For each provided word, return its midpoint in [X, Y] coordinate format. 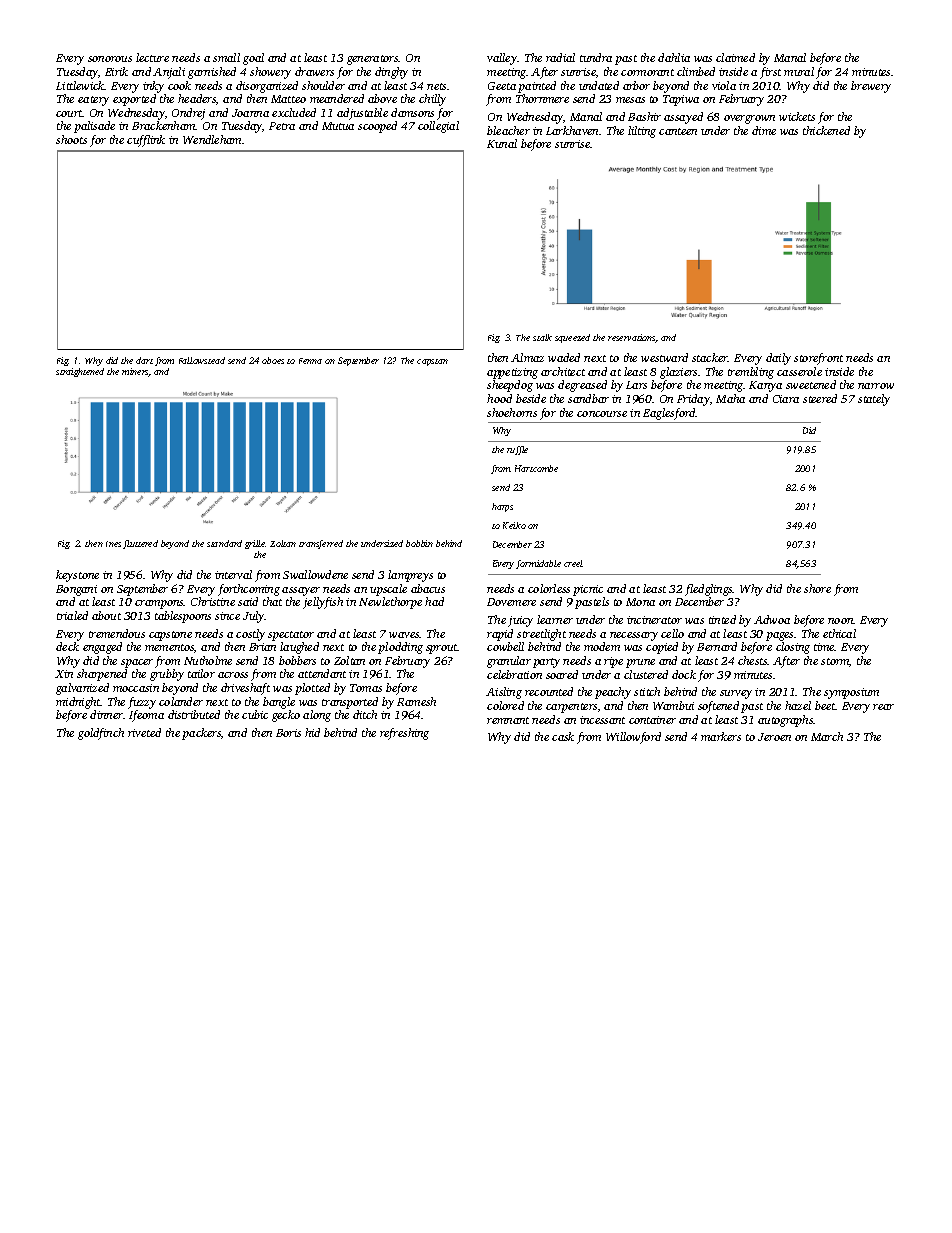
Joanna [250, 113]
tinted [722, 619]
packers [201, 734]
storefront [818, 359]
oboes [273, 360]
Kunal [502, 143]
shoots [71, 139]
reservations [632, 338]
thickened [826, 130]
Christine [213, 601]
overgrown [749, 119]
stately [874, 400]
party [546, 663]
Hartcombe [536, 468]
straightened [80, 372]
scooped [377, 127]
